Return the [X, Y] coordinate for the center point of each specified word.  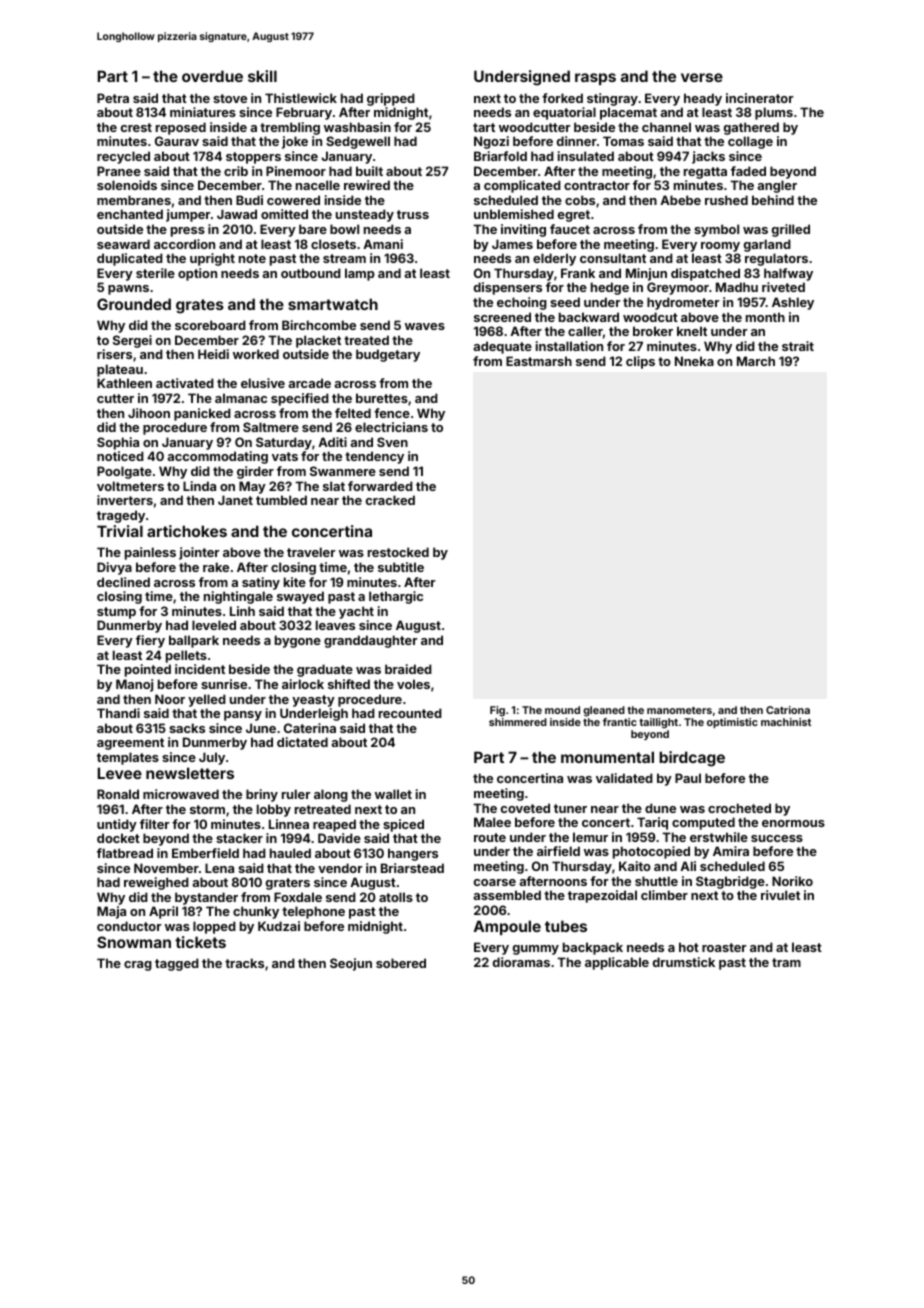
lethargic [396, 597]
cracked [390, 500]
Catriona [788, 710]
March [756, 361]
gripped [391, 99]
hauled [290, 853]
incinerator [759, 98]
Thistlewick [301, 98]
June [261, 728]
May [252, 487]
